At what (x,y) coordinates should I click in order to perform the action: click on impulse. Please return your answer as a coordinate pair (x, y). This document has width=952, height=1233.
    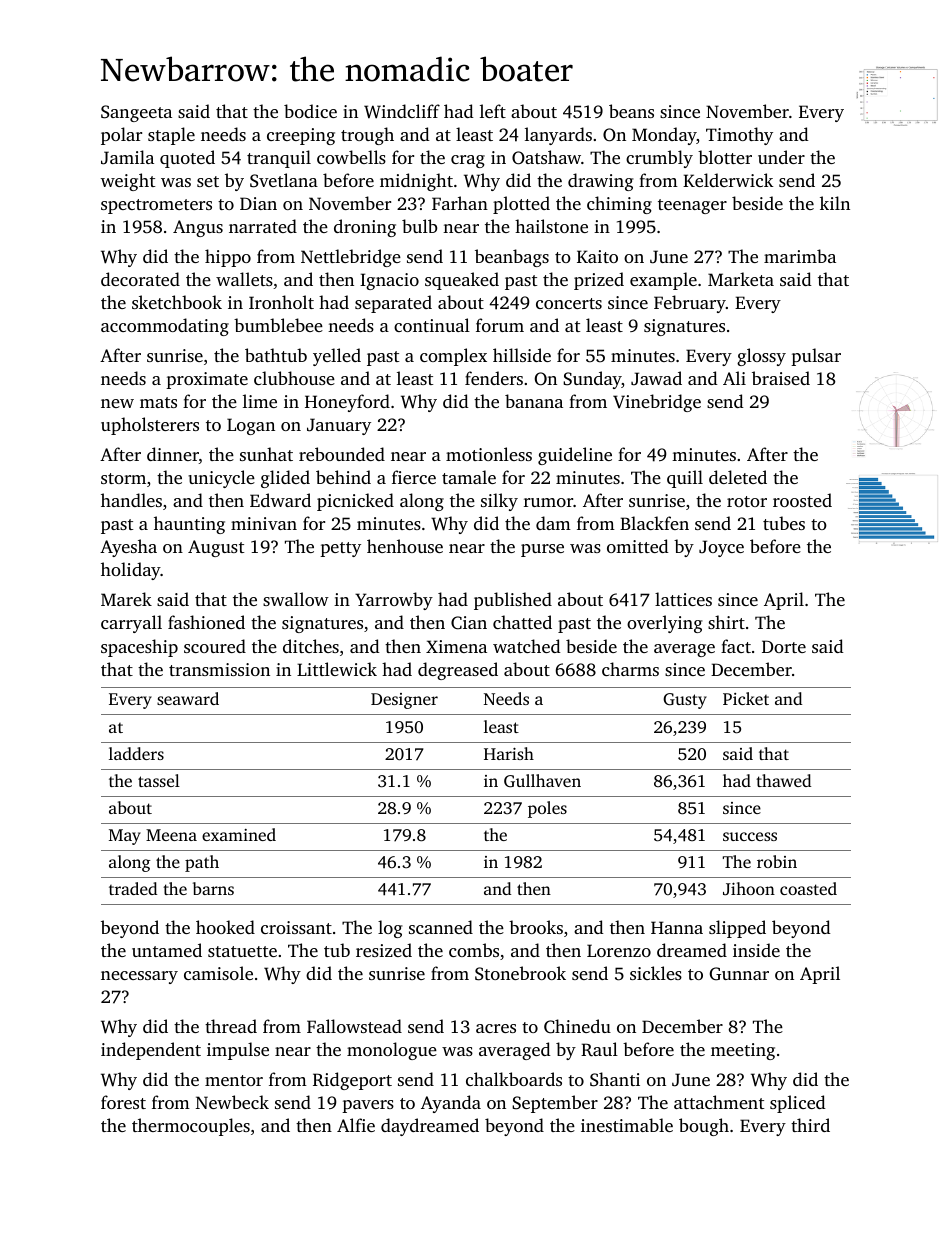
    Looking at the image, I should click on (238, 1051).
